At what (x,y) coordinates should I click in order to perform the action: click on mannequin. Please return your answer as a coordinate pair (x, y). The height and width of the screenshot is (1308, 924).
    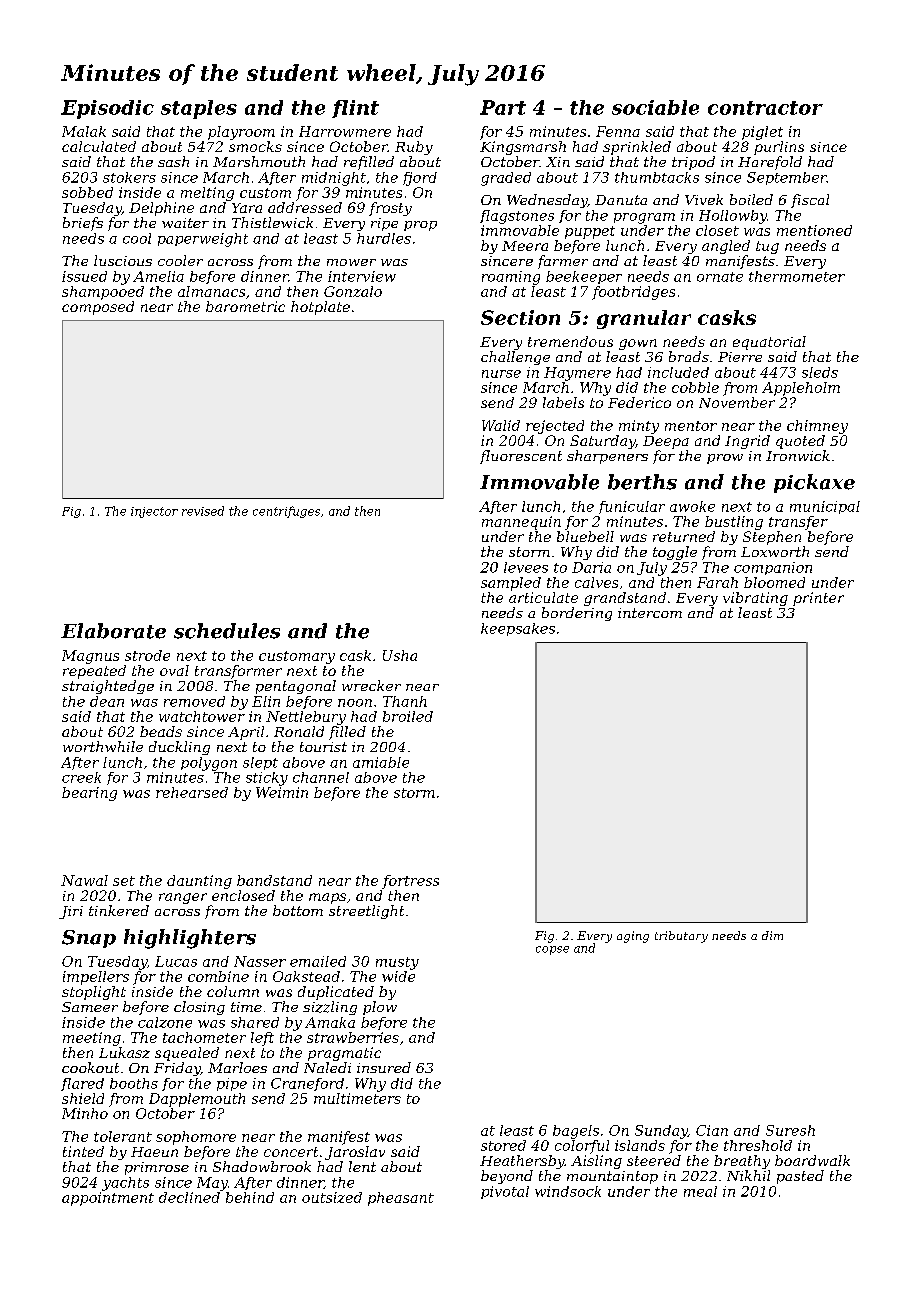
    Looking at the image, I should click on (521, 523).
